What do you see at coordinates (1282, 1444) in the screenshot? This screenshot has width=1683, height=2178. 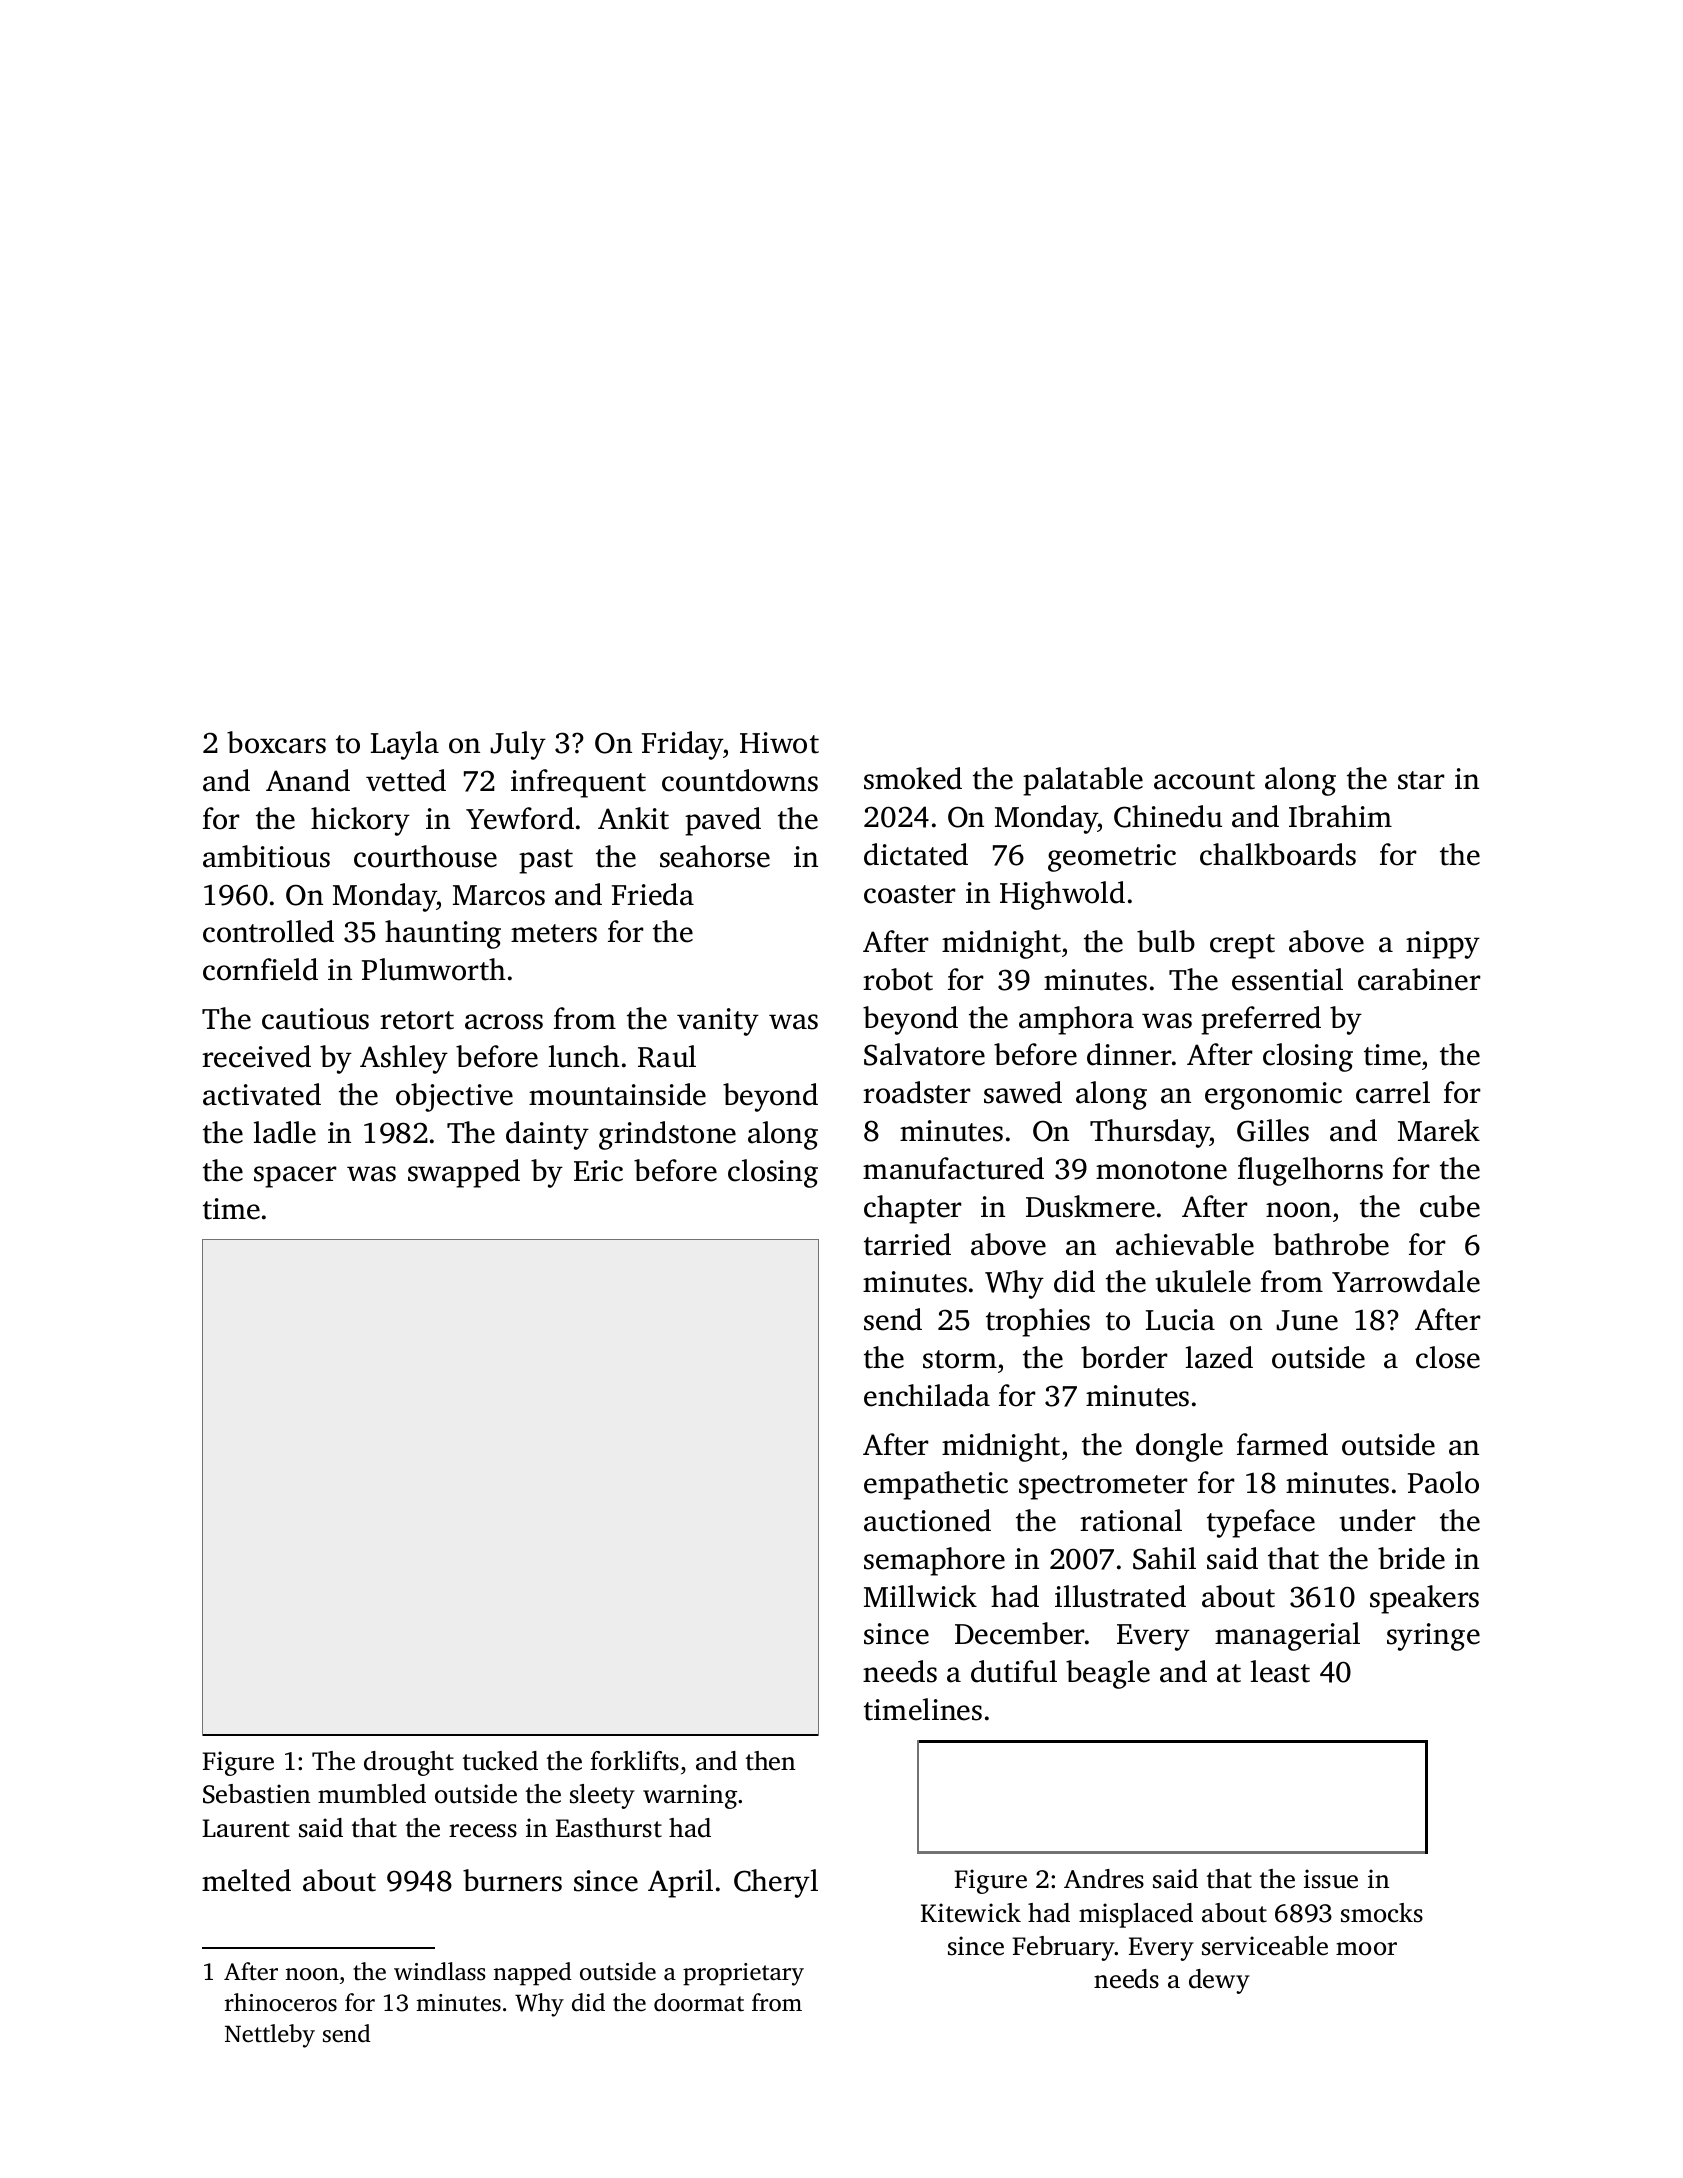 I see `farmed` at bounding box center [1282, 1444].
